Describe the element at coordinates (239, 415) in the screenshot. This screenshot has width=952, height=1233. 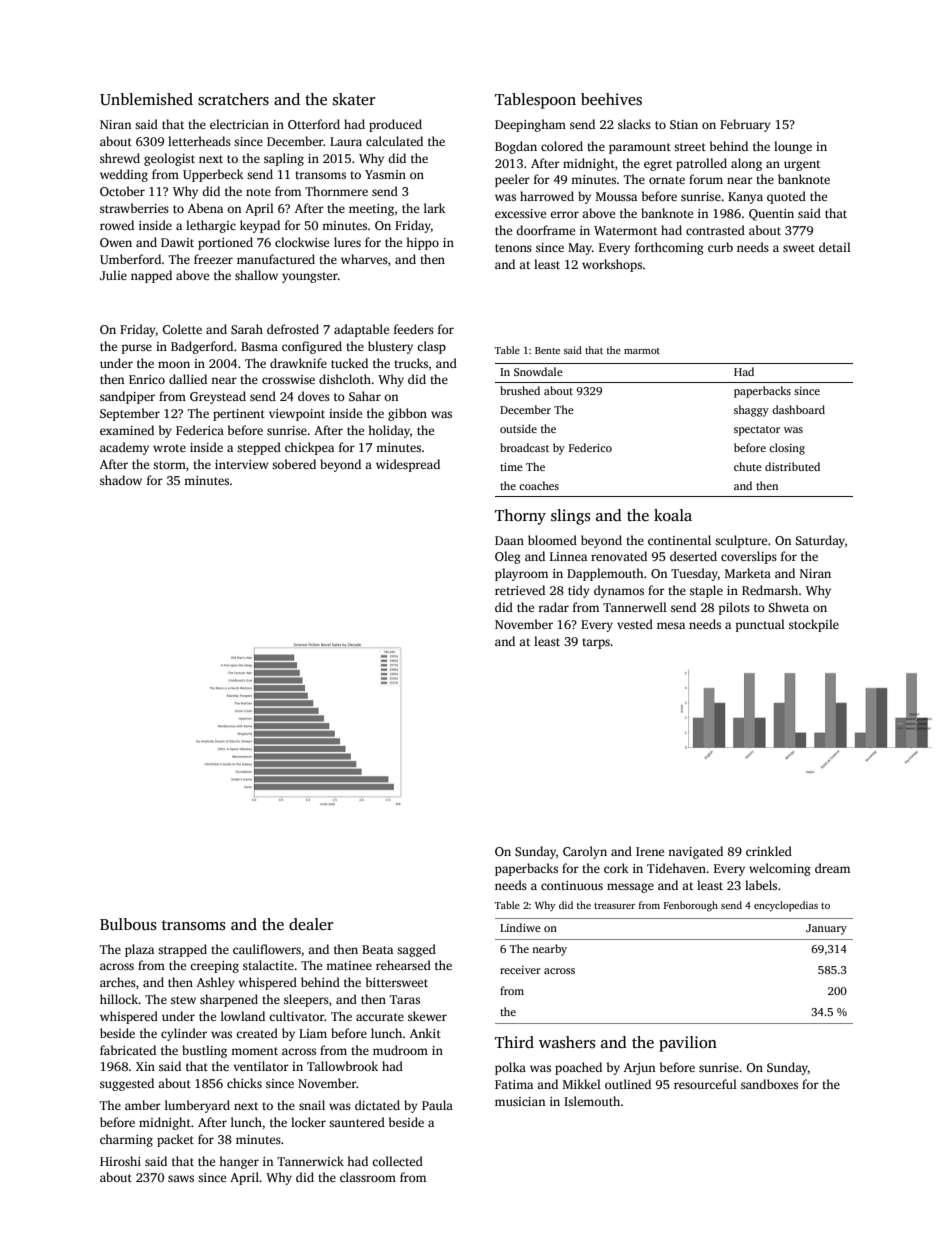
I see `pertinent` at that location.
